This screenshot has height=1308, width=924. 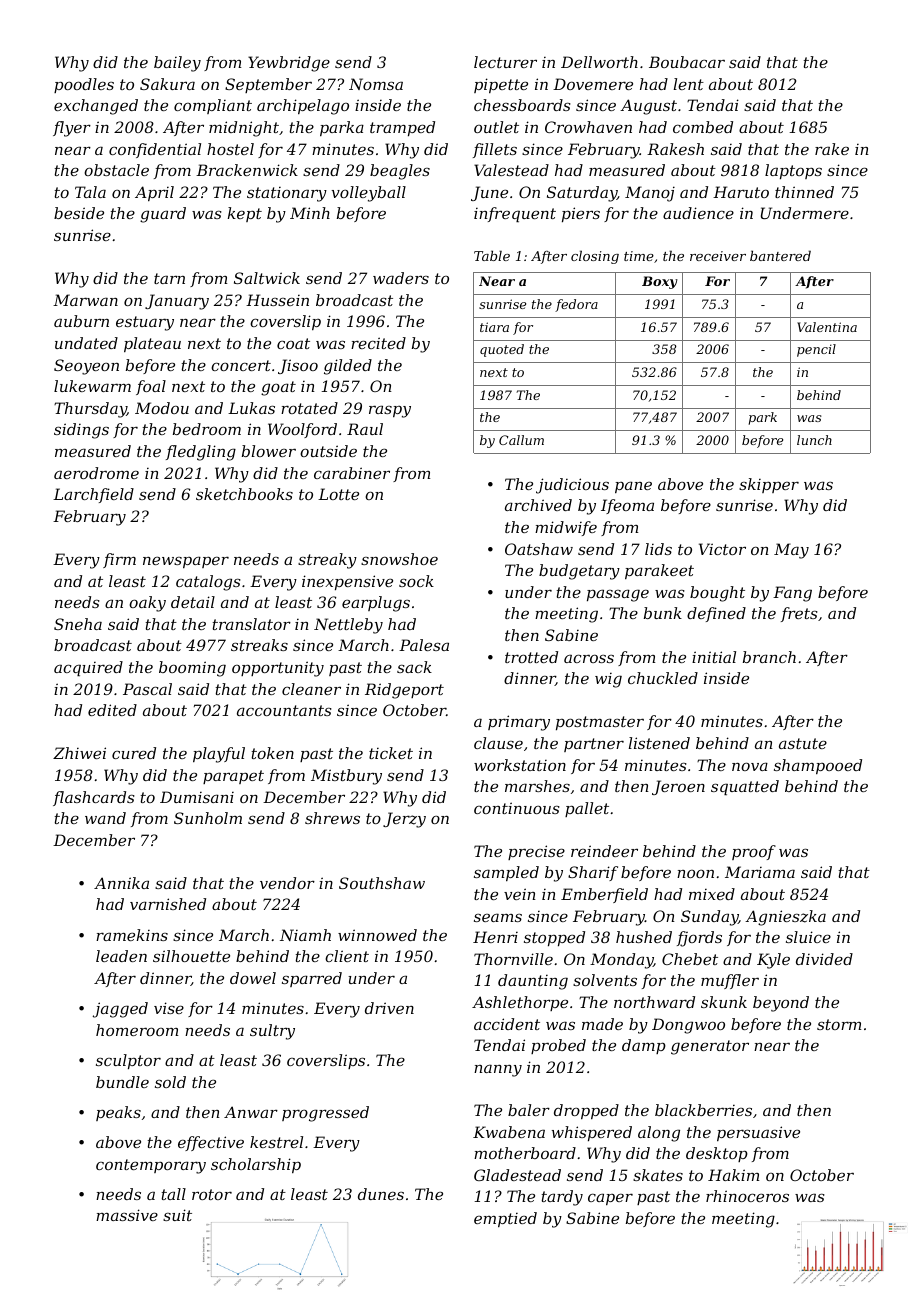 What do you see at coordinates (496, 127) in the screenshot?
I see `outlet` at bounding box center [496, 127].
